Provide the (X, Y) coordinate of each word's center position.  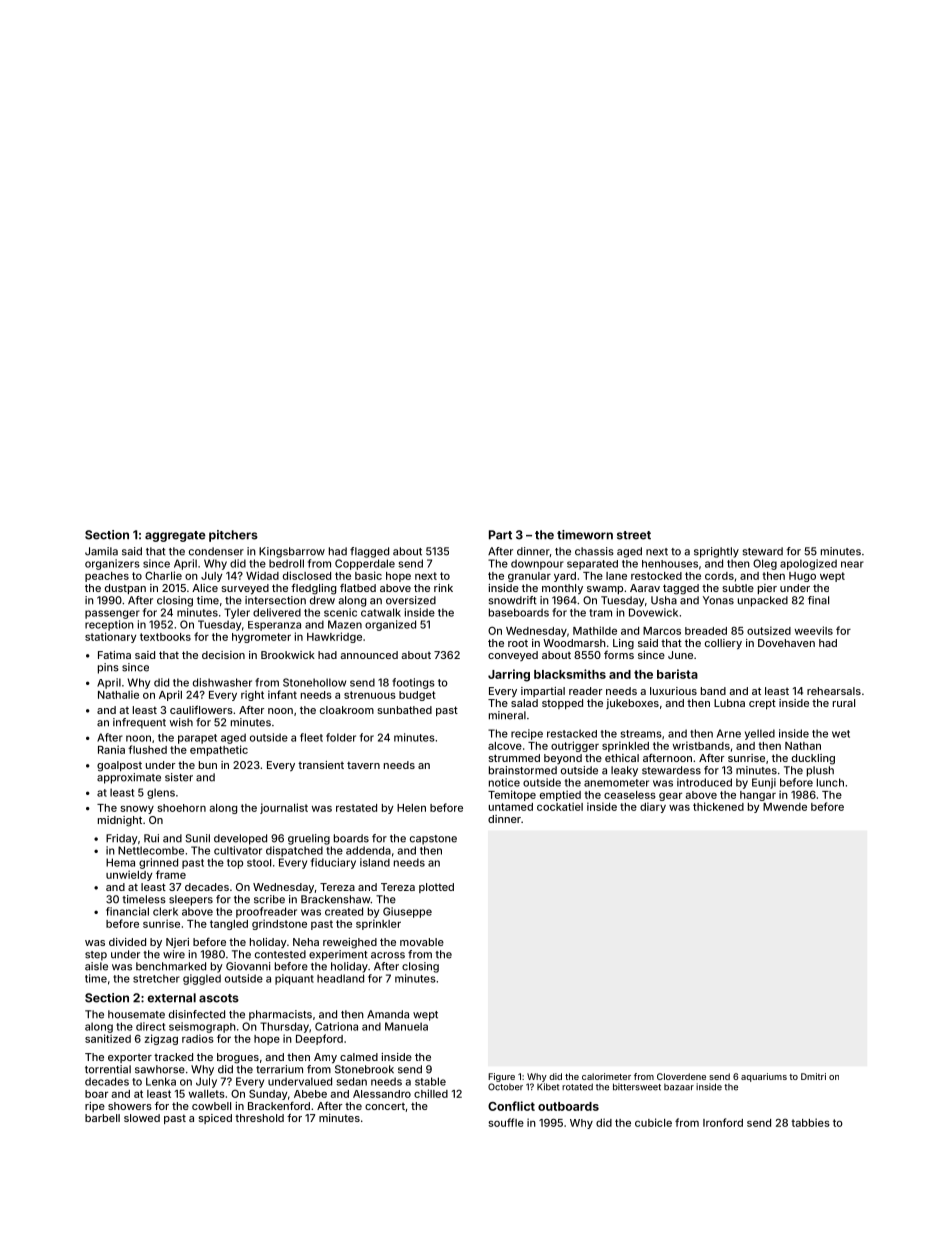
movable (422, 942)
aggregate (175, 536)
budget (417, 696)
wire (174, 954)
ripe (95, 1107)
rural (844, 703)
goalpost (119, 766)
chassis (594, 551)
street (634, 535)
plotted (436, 888)
